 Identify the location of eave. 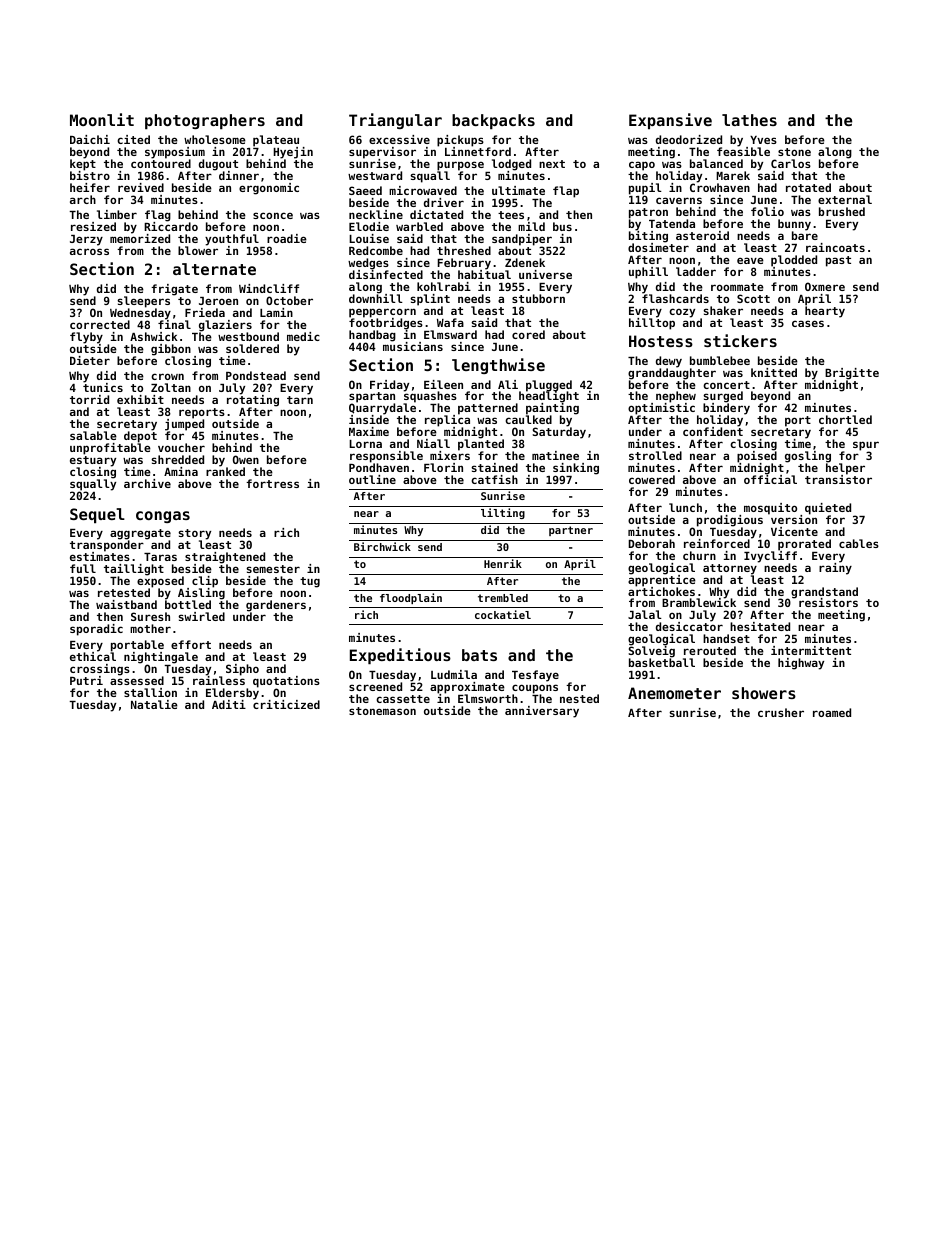
(750, 260).
